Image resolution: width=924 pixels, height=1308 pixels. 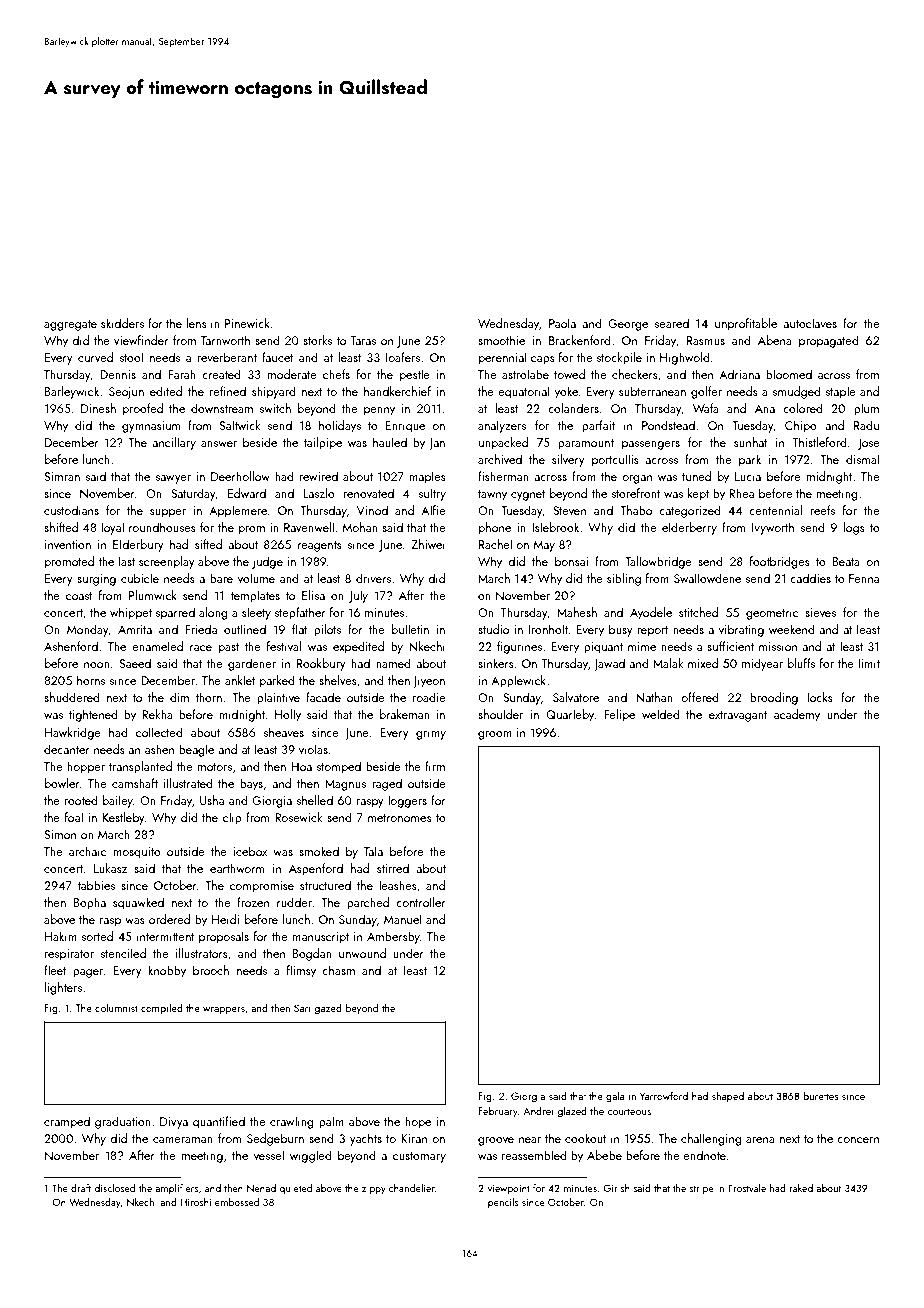 What do you see at coordinates (570, 715) in the image?
I see `Quarleby` at bounding box center [570, 715].
